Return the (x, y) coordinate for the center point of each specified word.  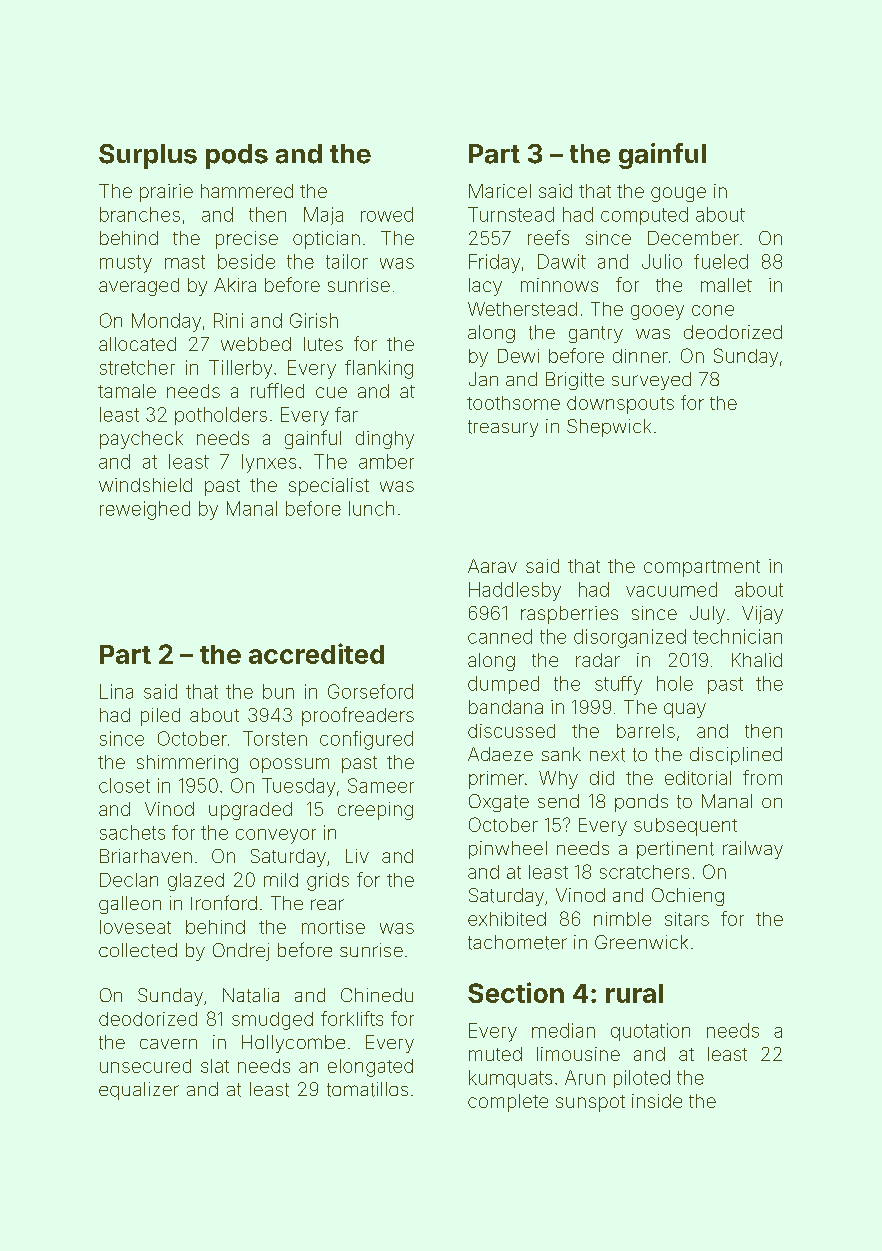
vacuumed (671, 589)
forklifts (352, 1018)
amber (386, 461)
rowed (387, 214)
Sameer (381, 785)
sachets (132, 832)
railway (753, 850)
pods (237, 156)
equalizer (139, 1091)
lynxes (269, 463)
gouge (678, 194)
